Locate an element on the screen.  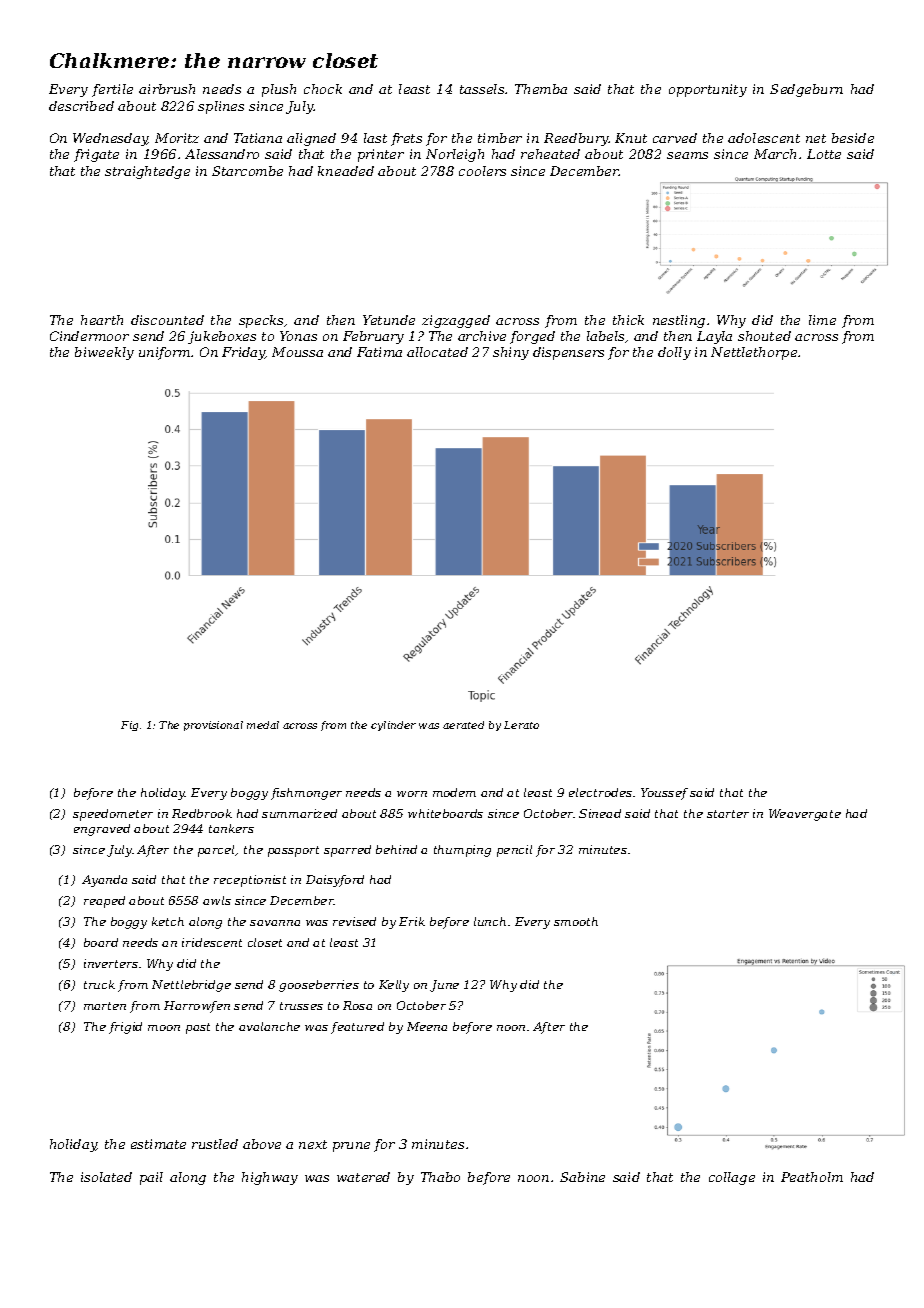
coolers is located at coordinates (482, 171).
